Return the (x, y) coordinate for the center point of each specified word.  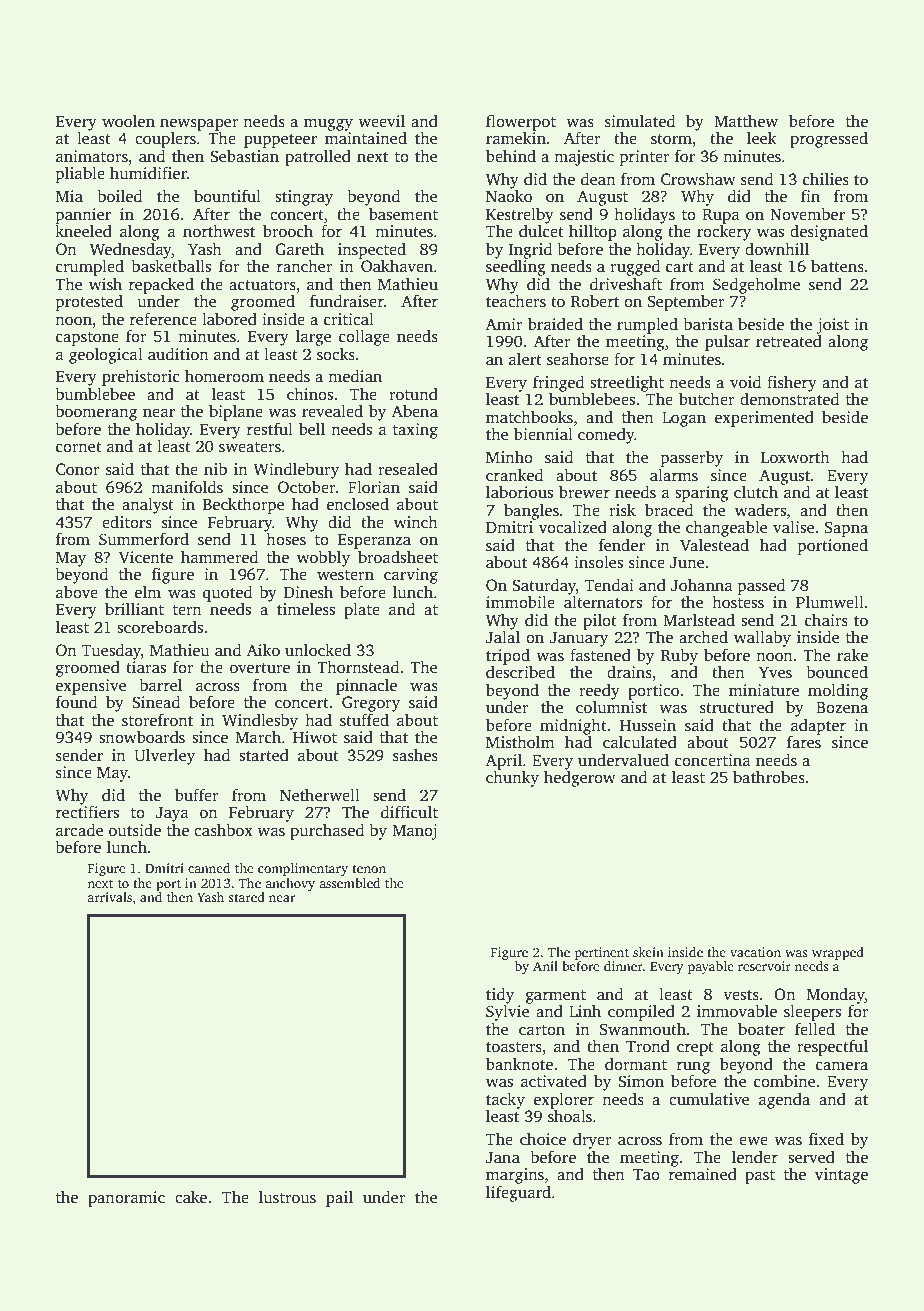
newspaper (199, 124)
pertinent (601, 953)
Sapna (846, 529)
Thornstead (358, 667)
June (687, 563)
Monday (836, 996)
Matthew (746, 121)
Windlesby (260, 722)
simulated (640, 121)
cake (191, 1197)
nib (215, 469)
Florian (374, 487)
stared (246, 897)
